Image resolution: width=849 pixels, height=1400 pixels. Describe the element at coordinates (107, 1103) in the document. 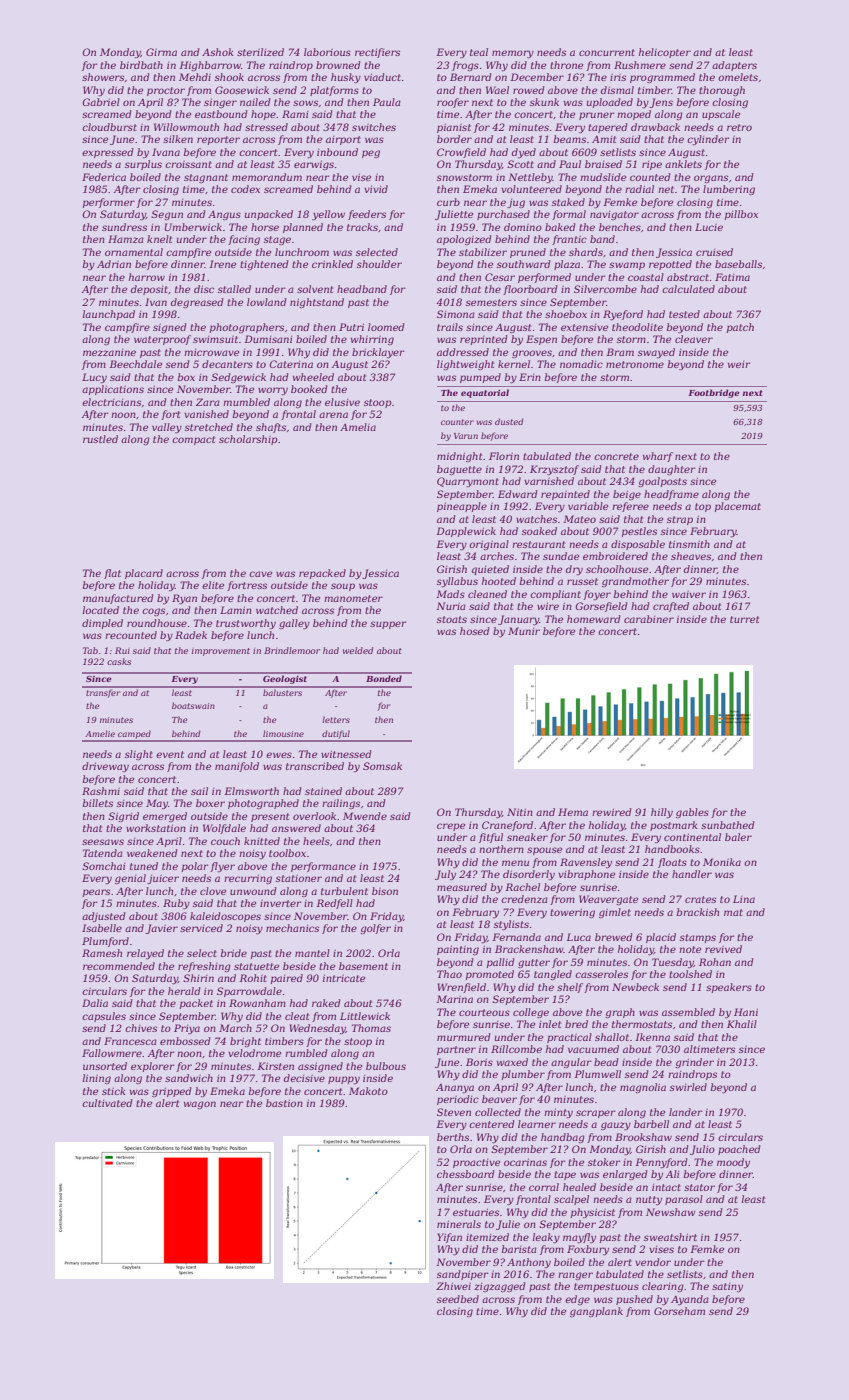

I see `cultivated` at that location.
